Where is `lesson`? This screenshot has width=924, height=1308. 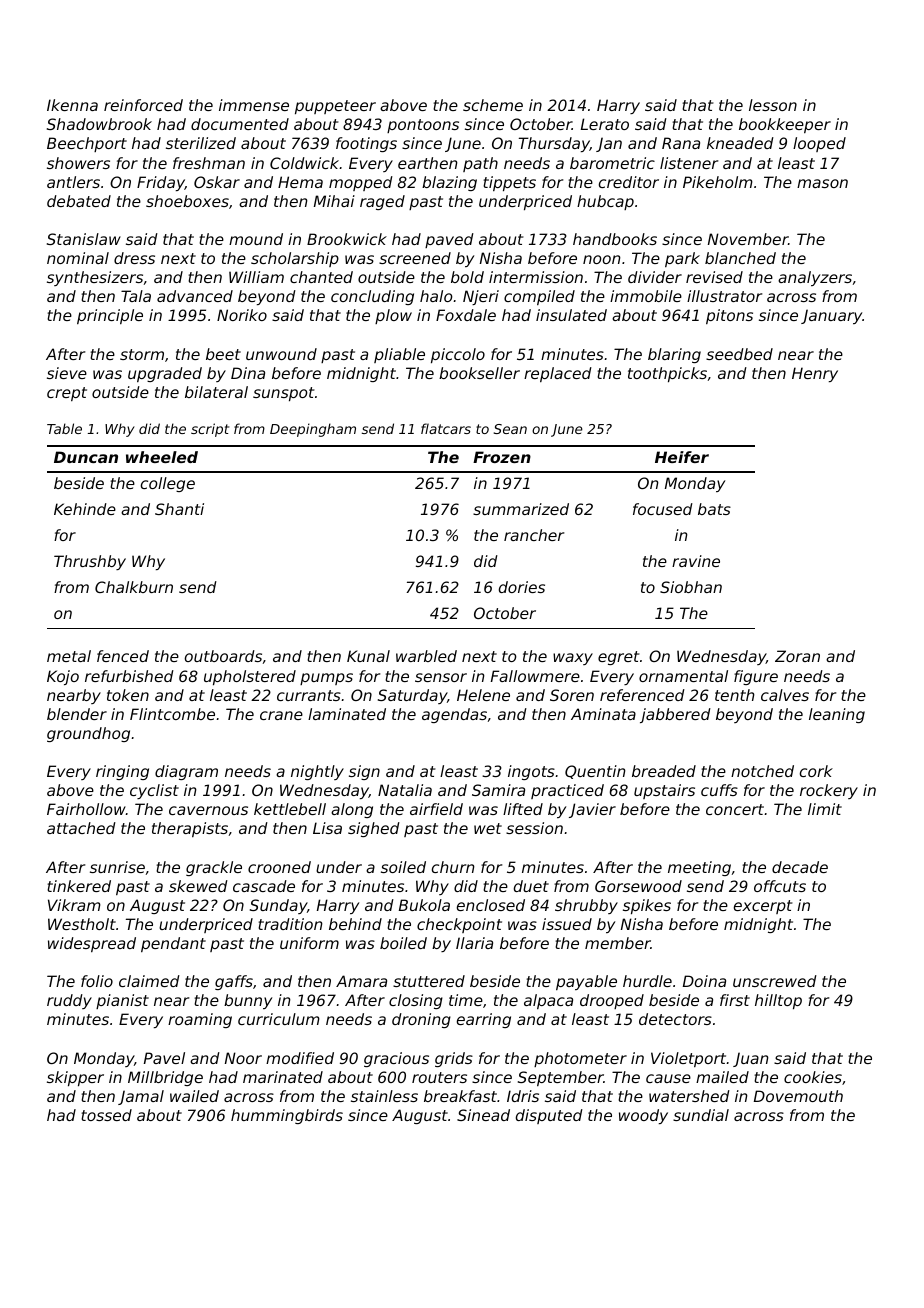 lesson is located at coordinates (773, 105).
